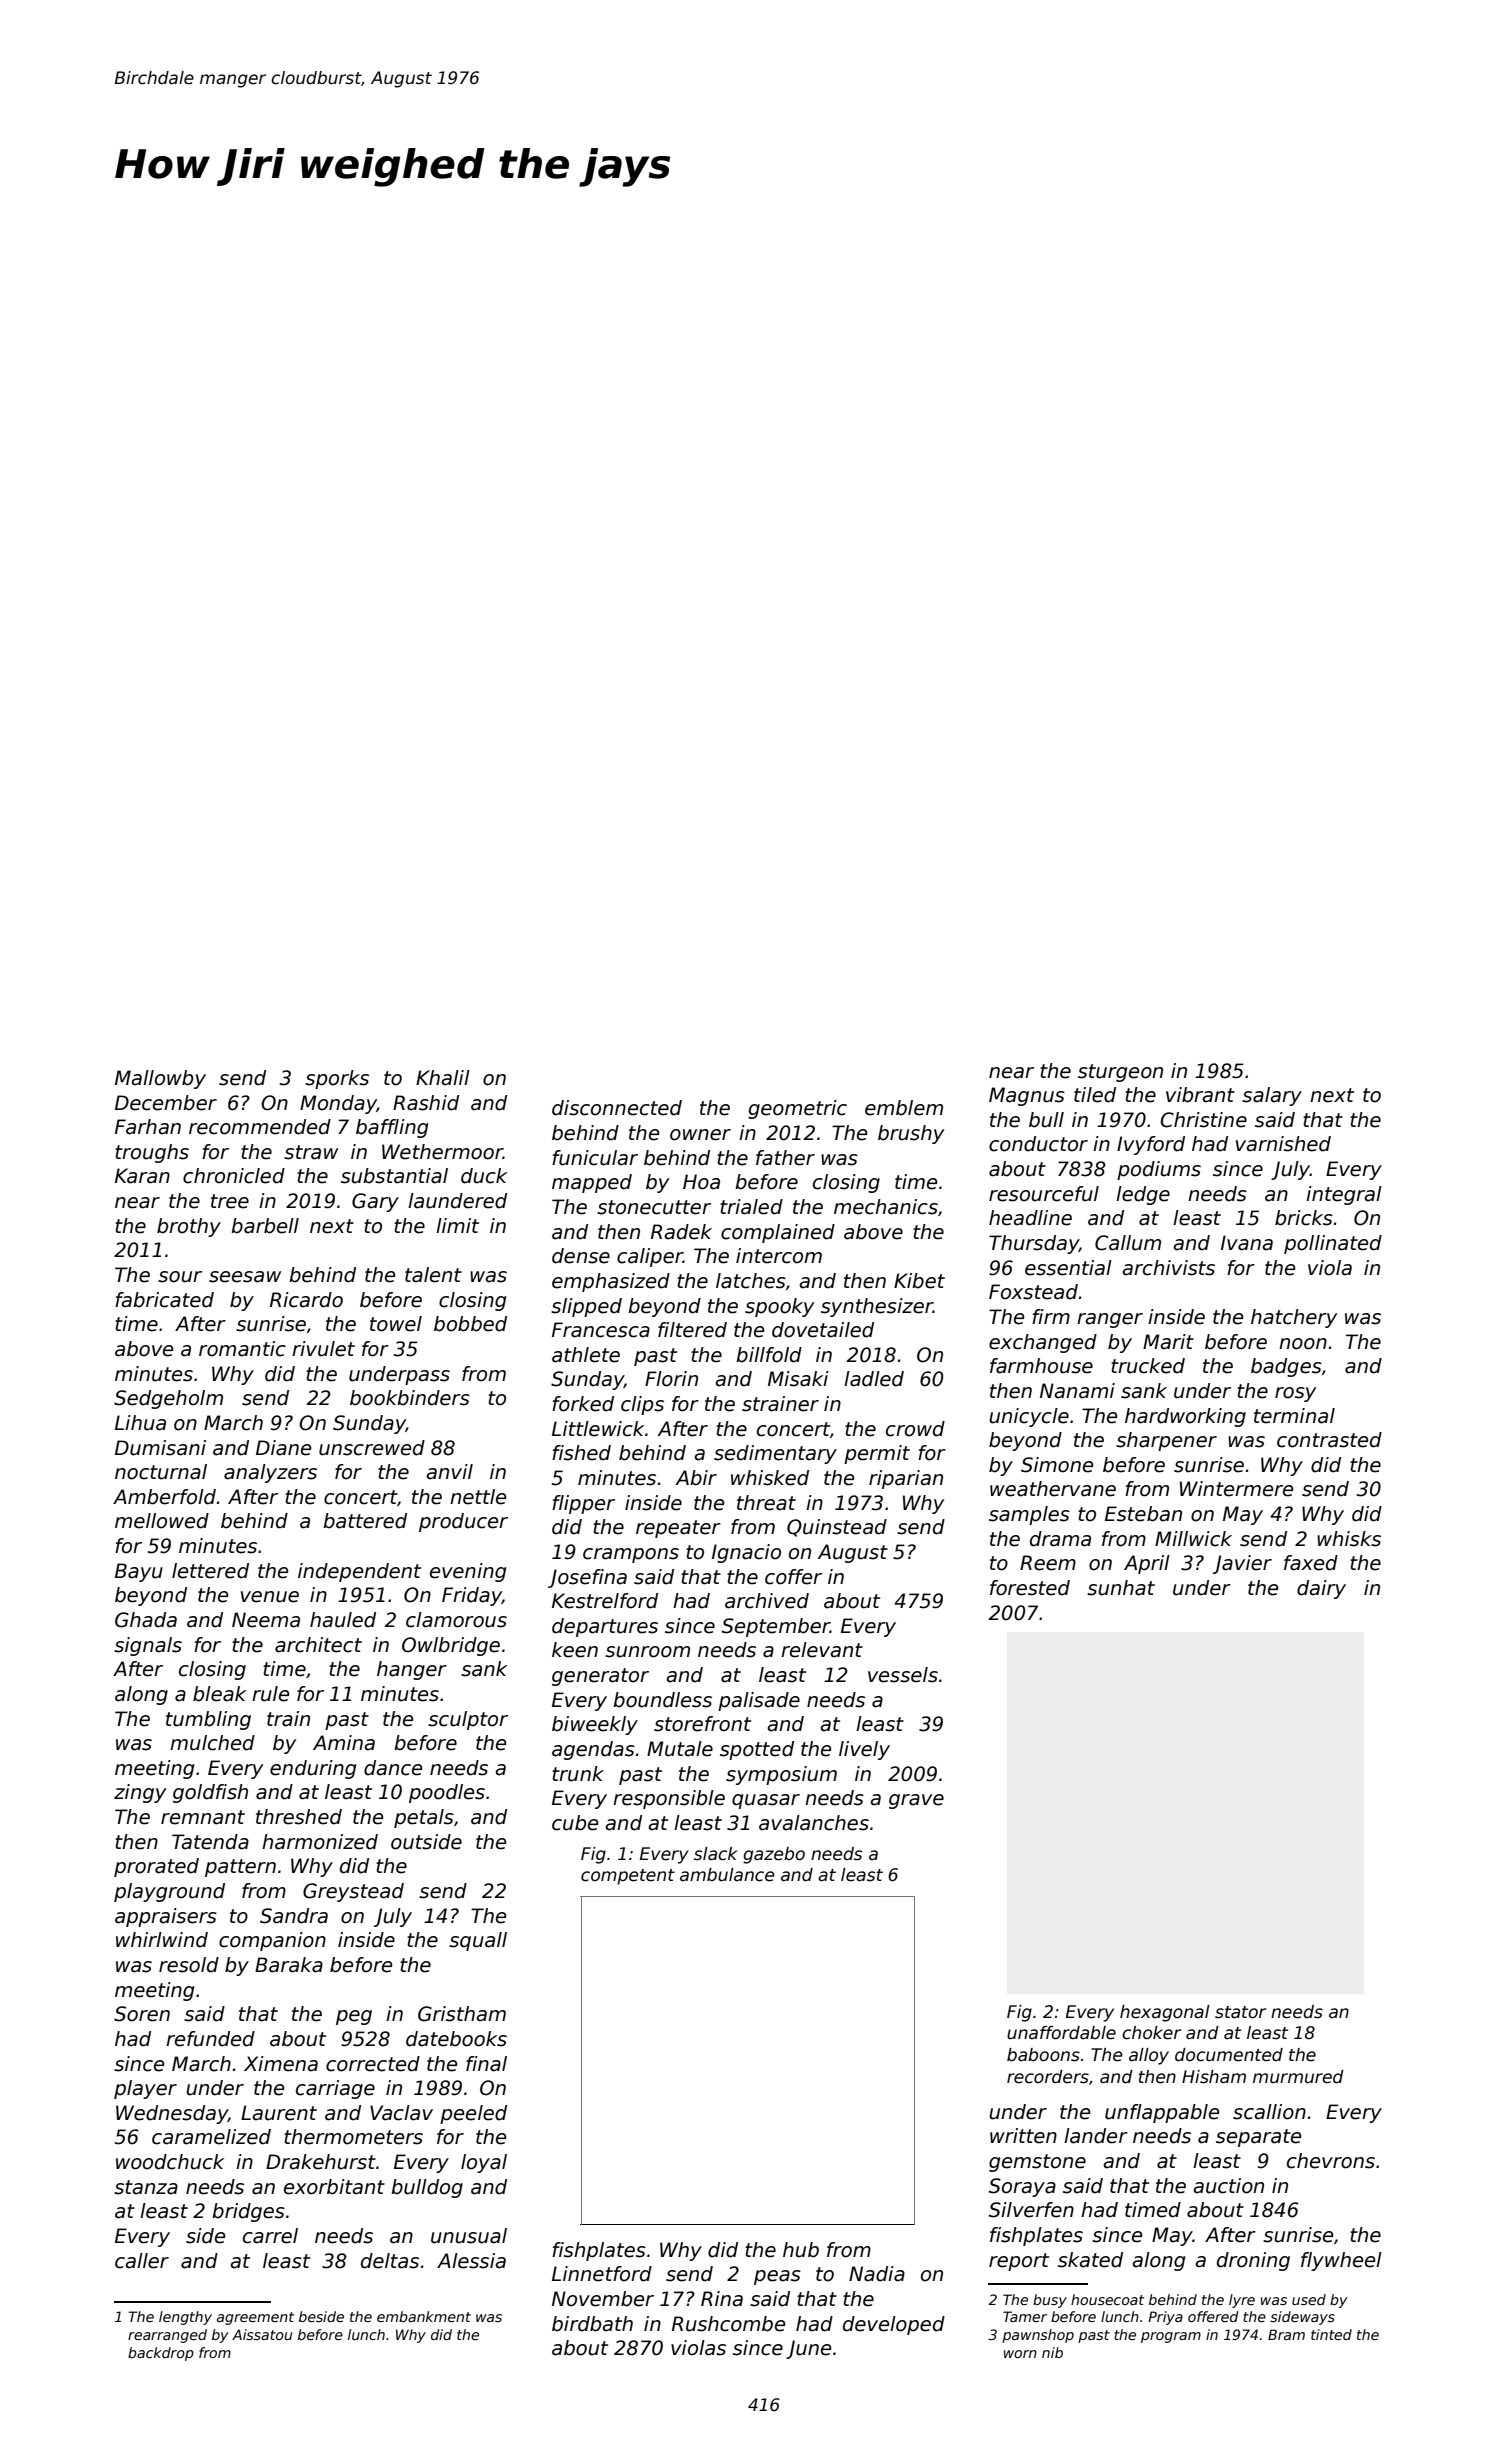 The height and width of the page is (2464, 1496). I want to click on stator, so click(1240, 2012).
